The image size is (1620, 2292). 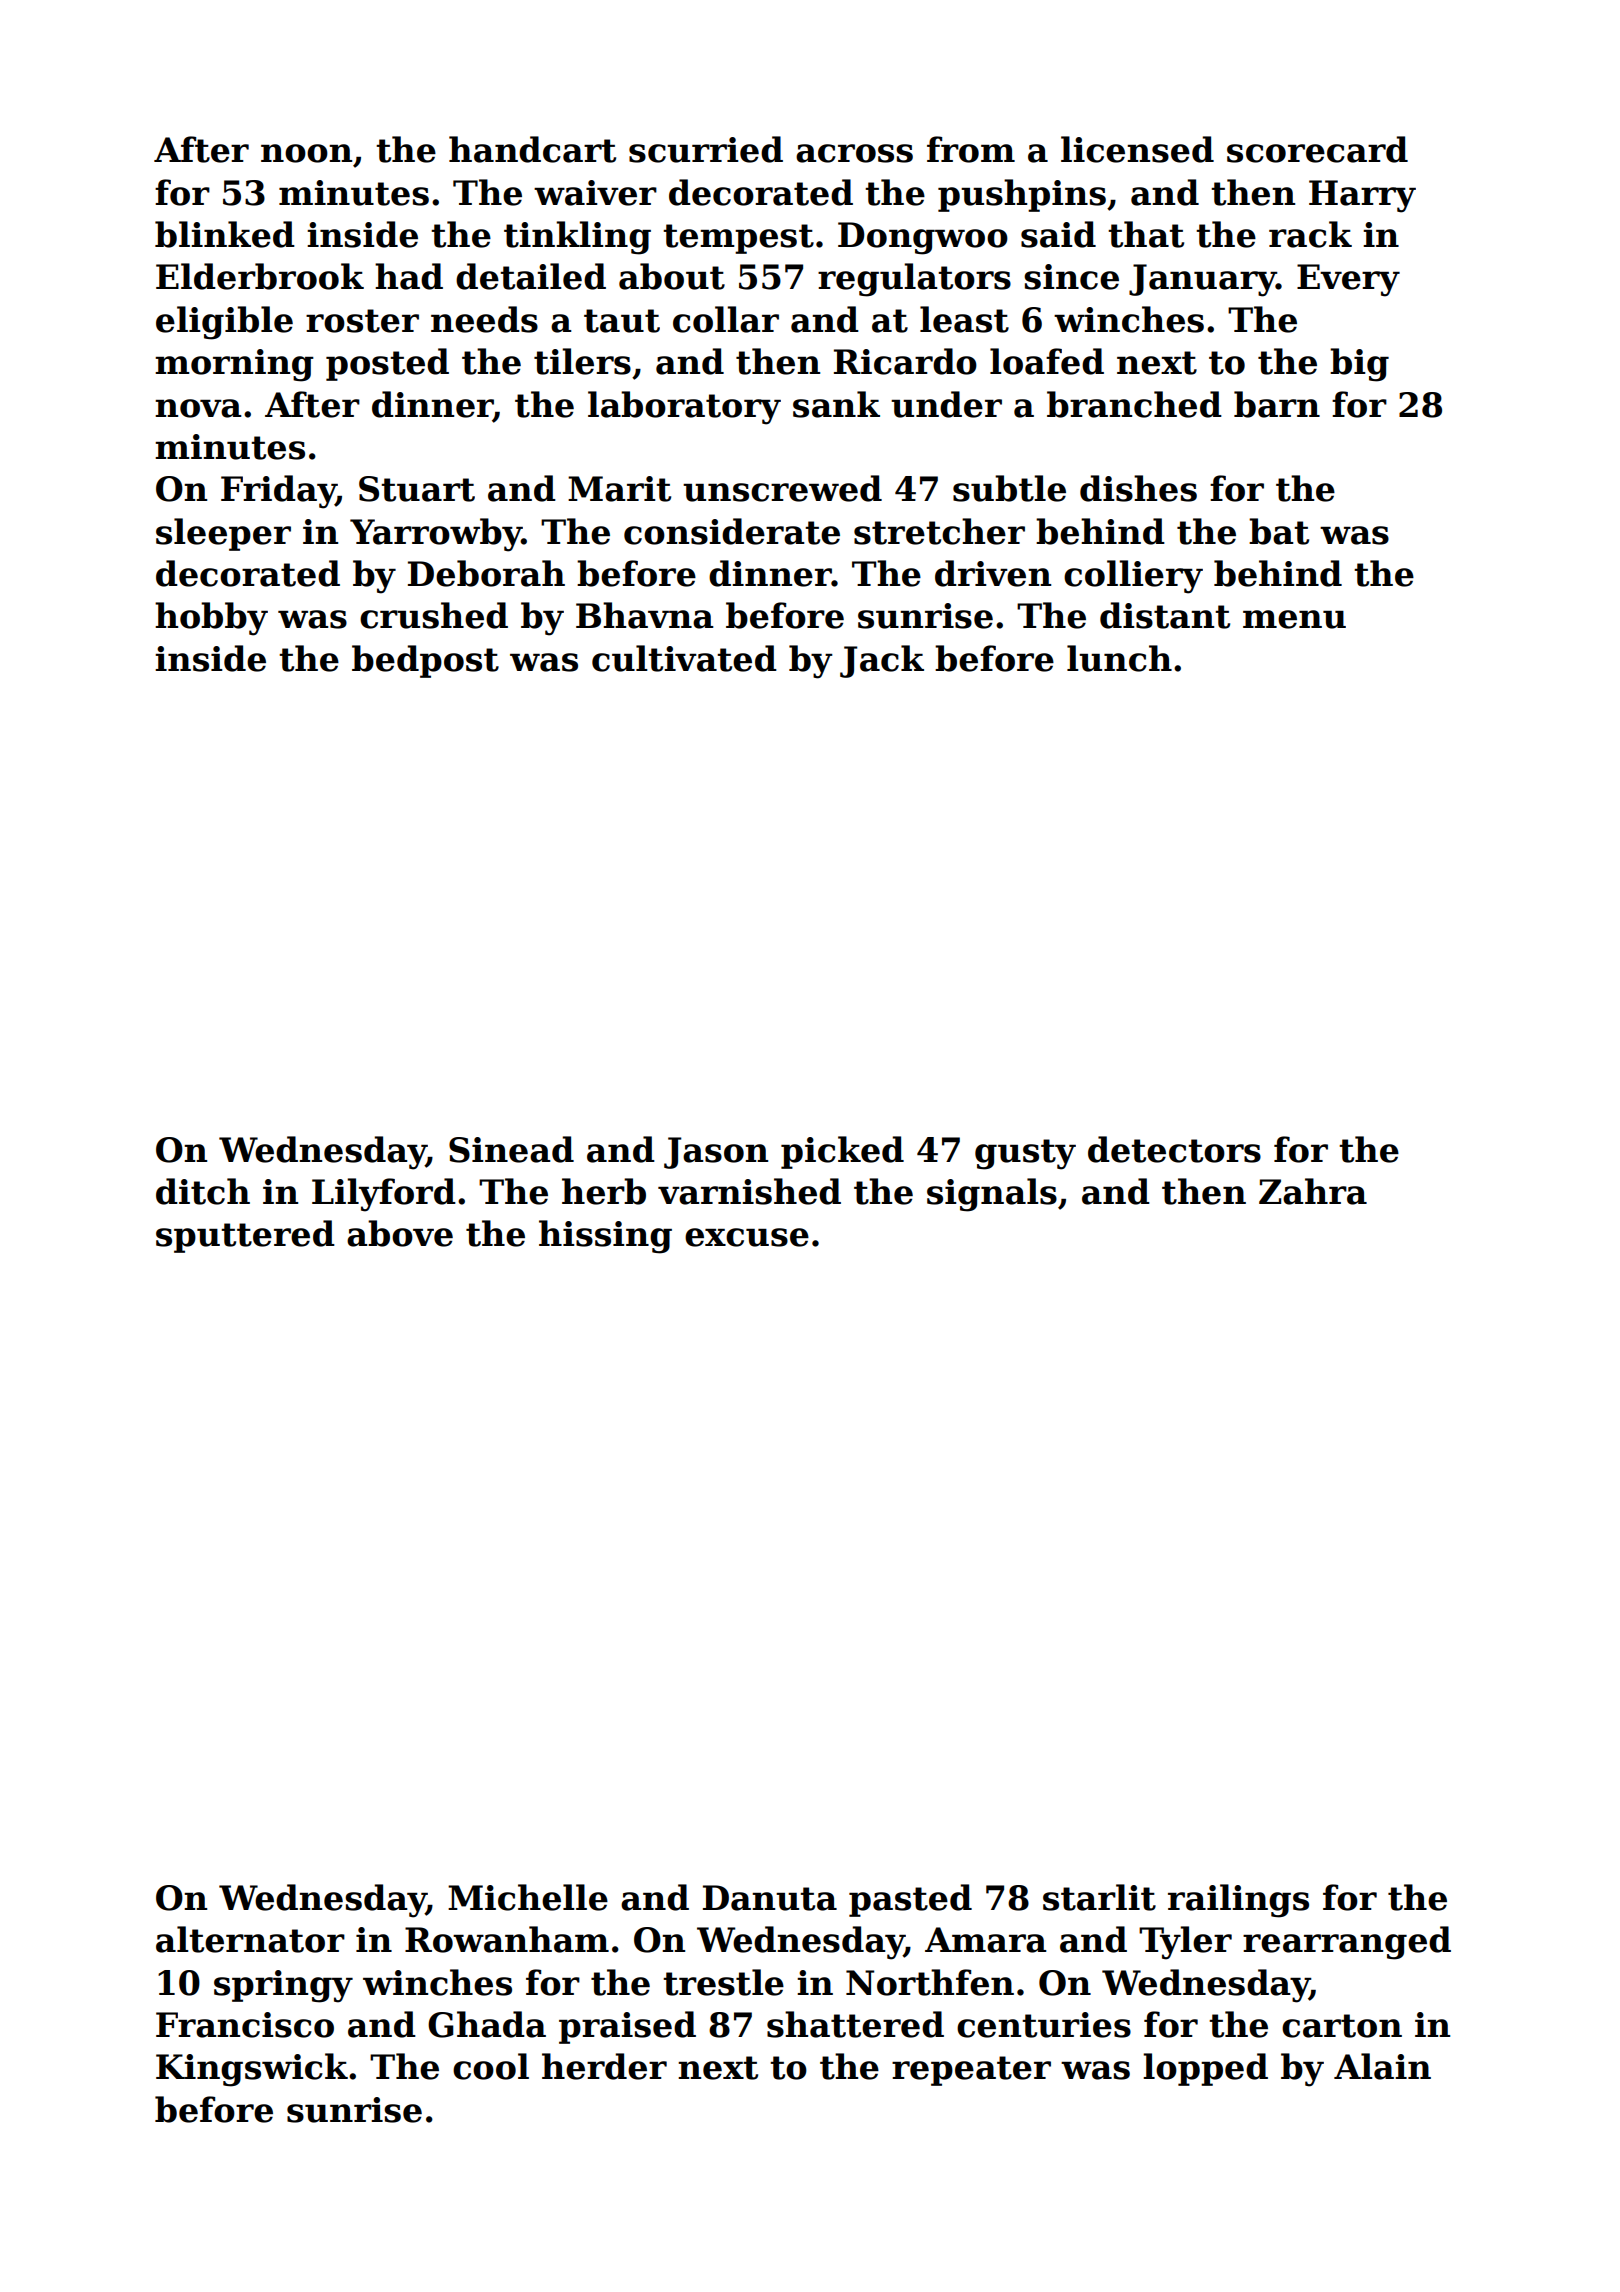 I want to click on excuse, so click(x=747, y=1237).
